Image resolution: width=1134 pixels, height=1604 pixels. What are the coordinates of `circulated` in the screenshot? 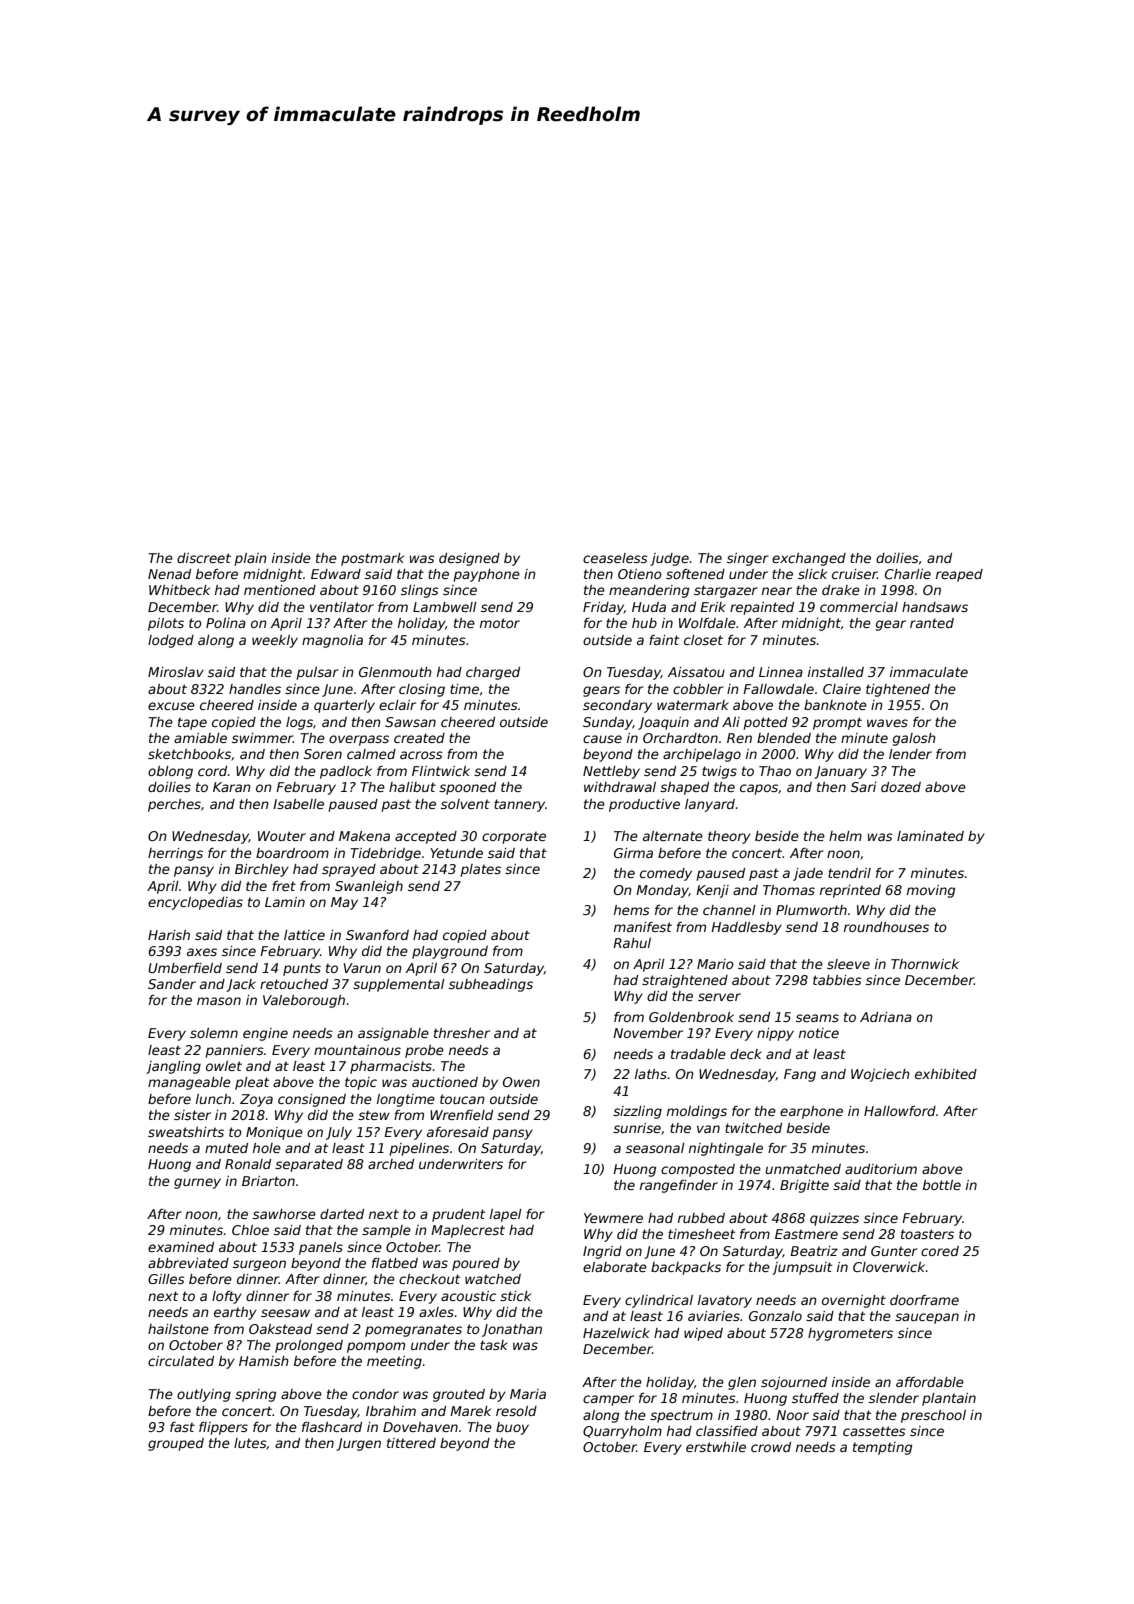 It's located at (181, 1361).
